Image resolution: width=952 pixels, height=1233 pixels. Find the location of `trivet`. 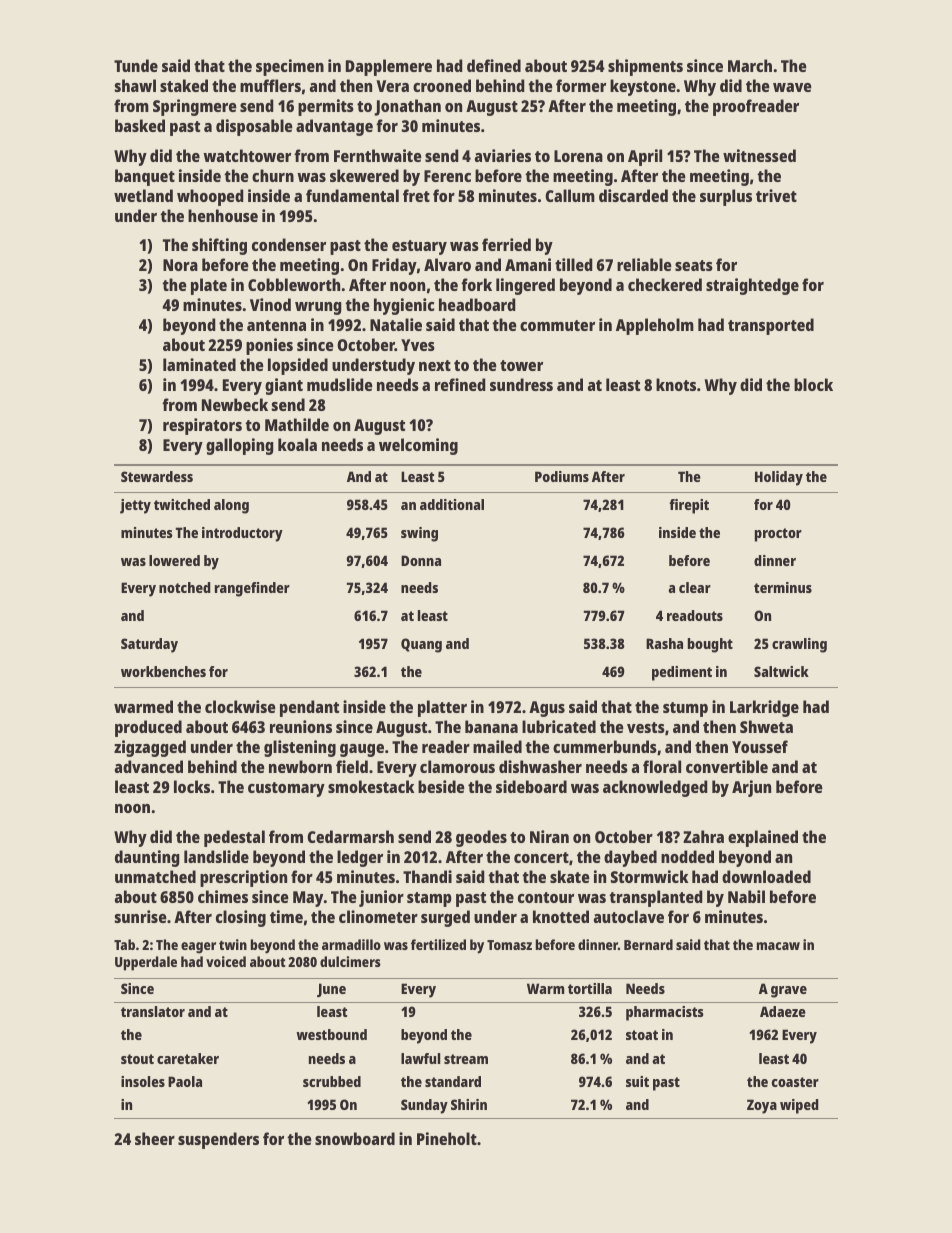

trivet is located at coordinates (776, 195).
